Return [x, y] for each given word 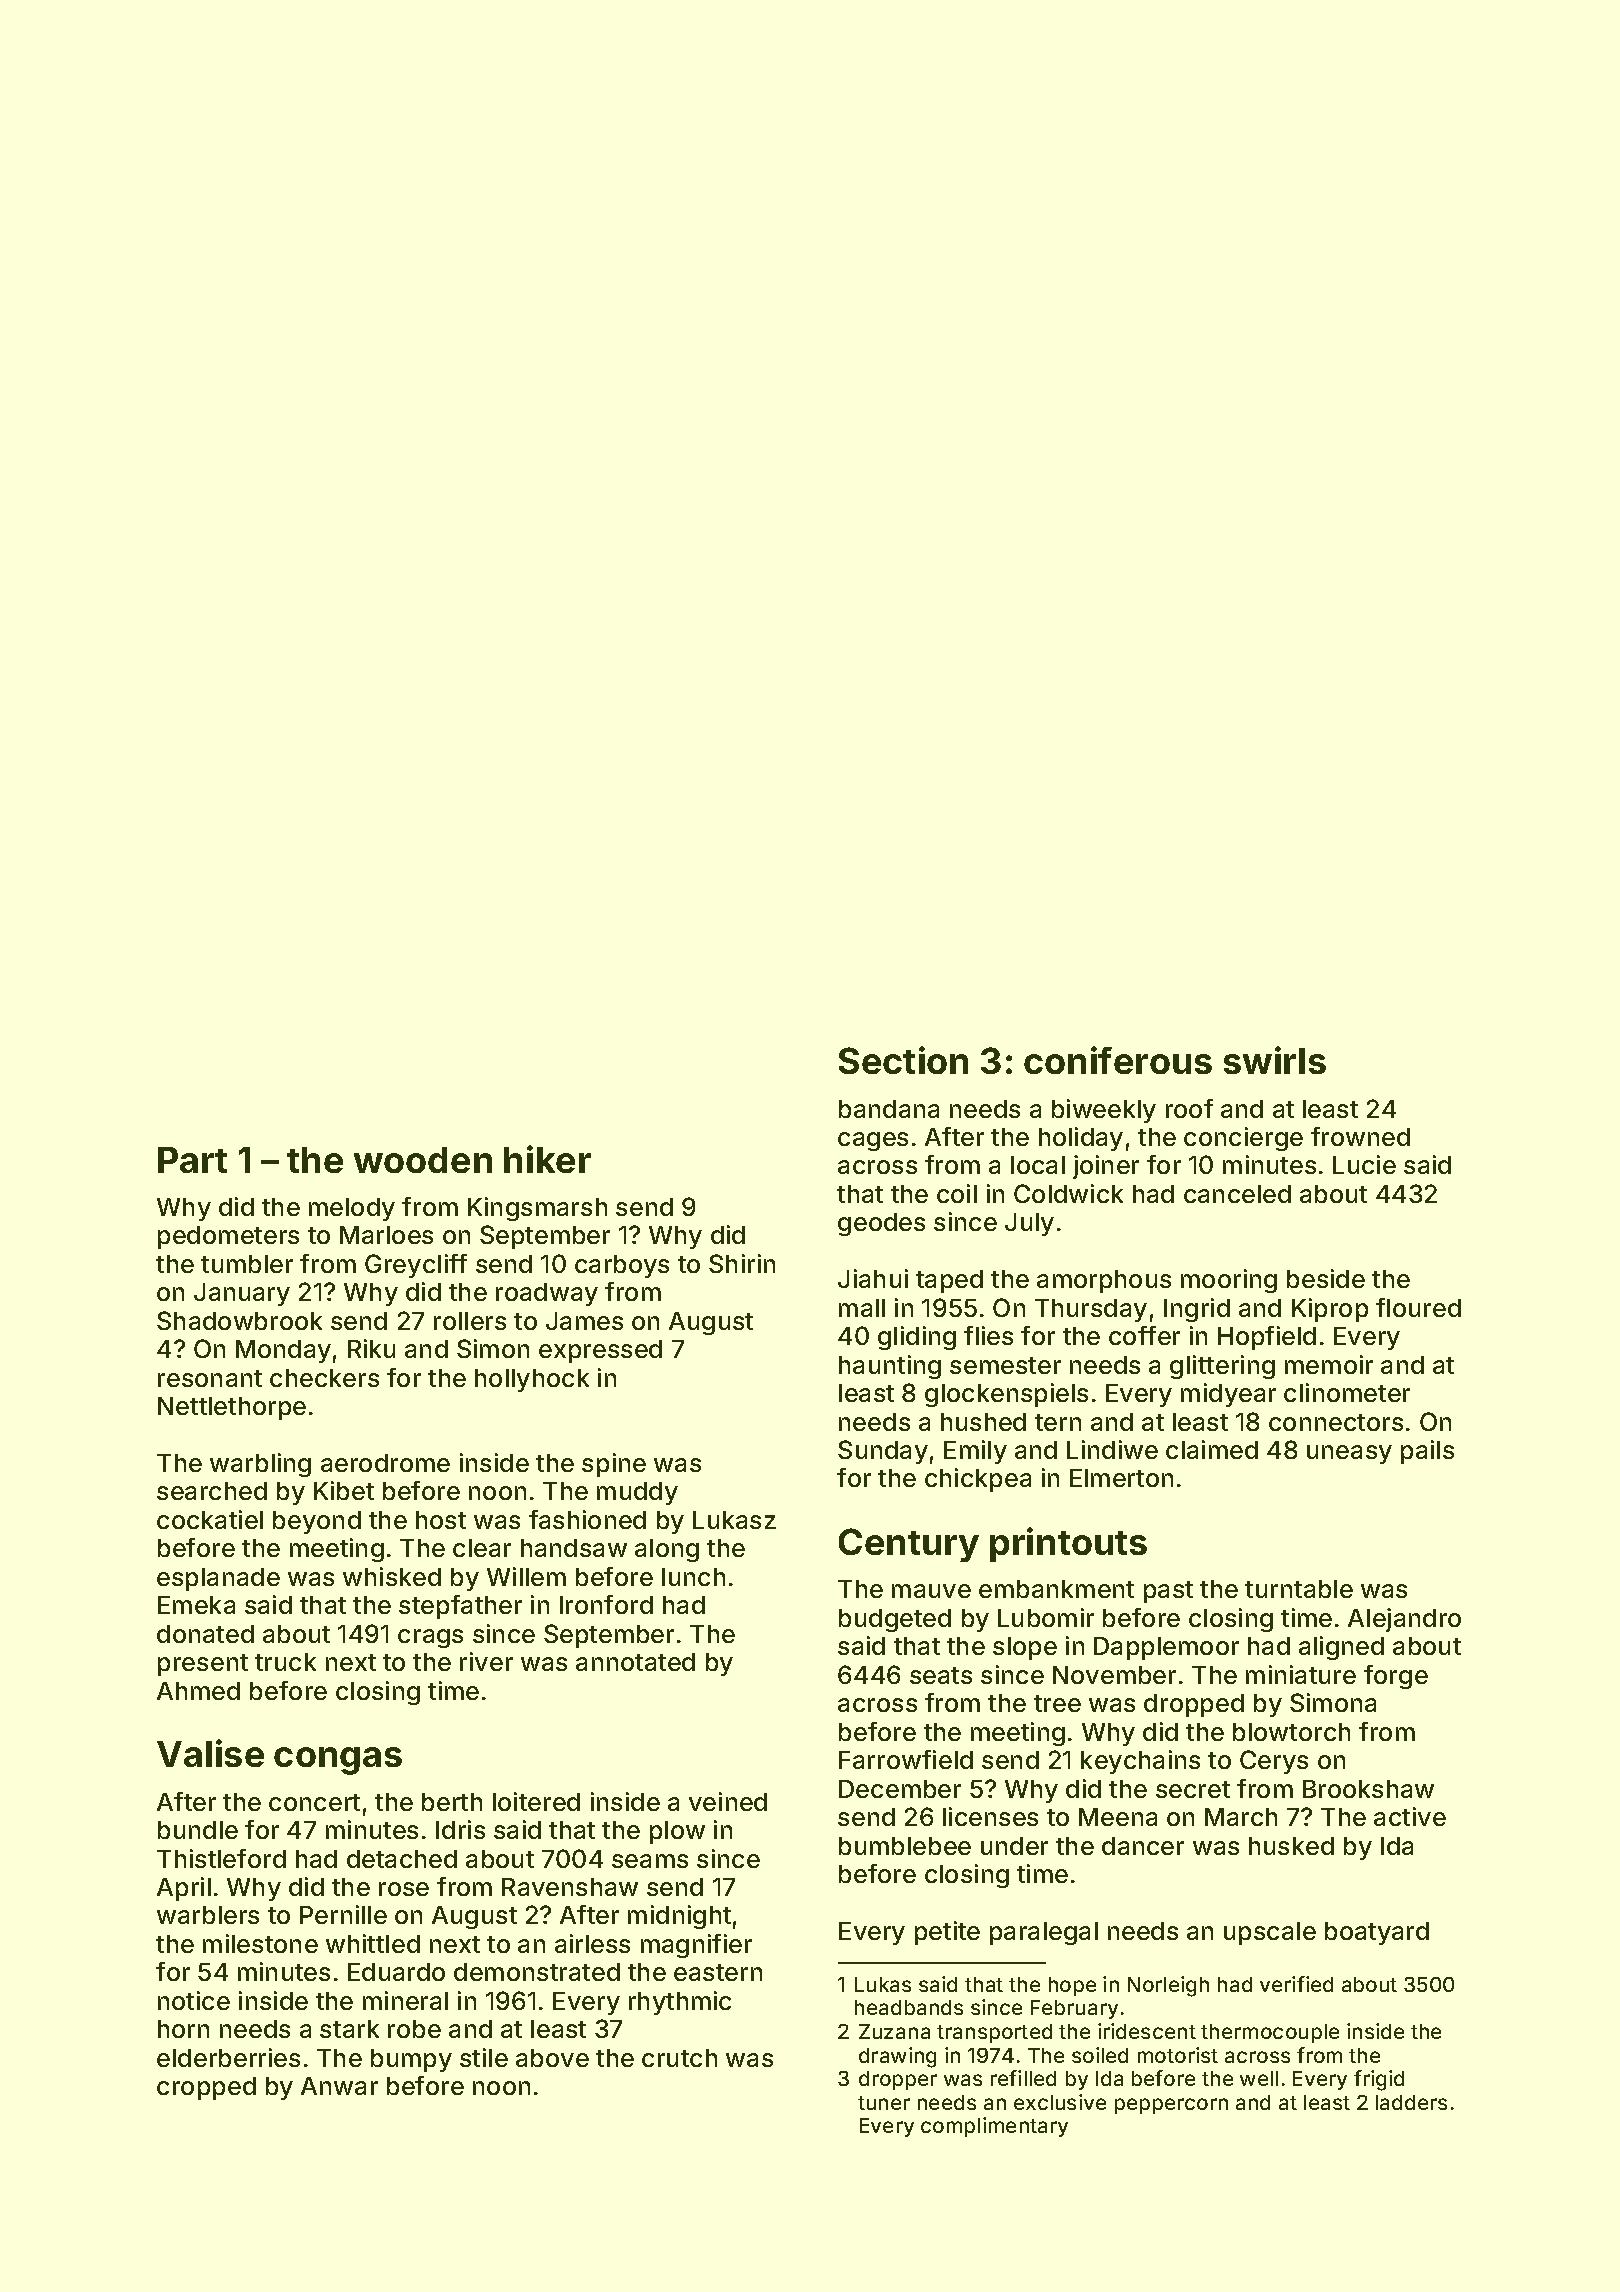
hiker [547, 1159]
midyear [1228, 1395]
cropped [206, 2088]
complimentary [994, 2127]
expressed [600, 1351]
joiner [1106, 1167]
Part [192, 1160]
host [441, 1520]
